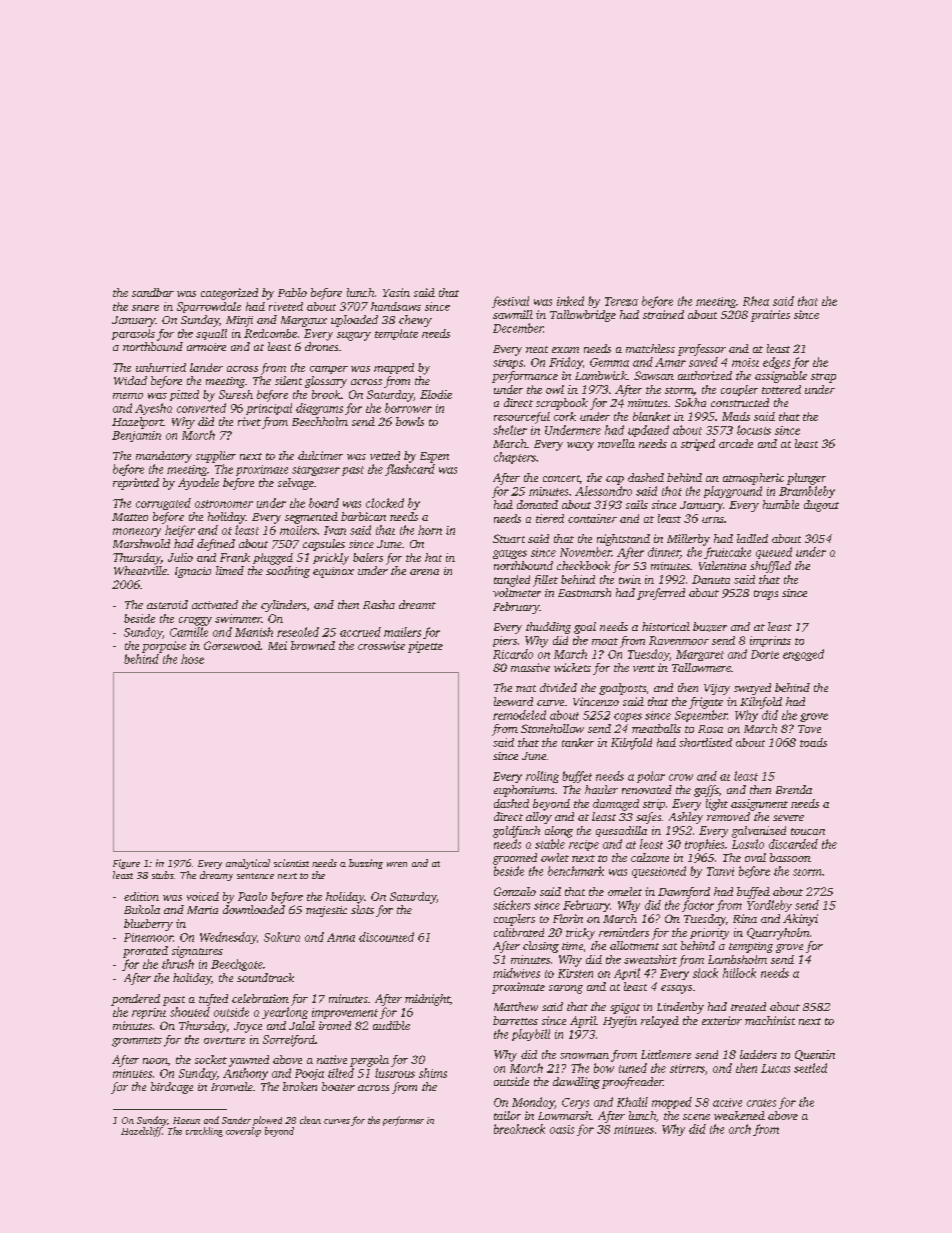 The image size is (952, 1233). Describe the element at coordinates (338, 1086) in the screenshot. I see `boater` at that location.
